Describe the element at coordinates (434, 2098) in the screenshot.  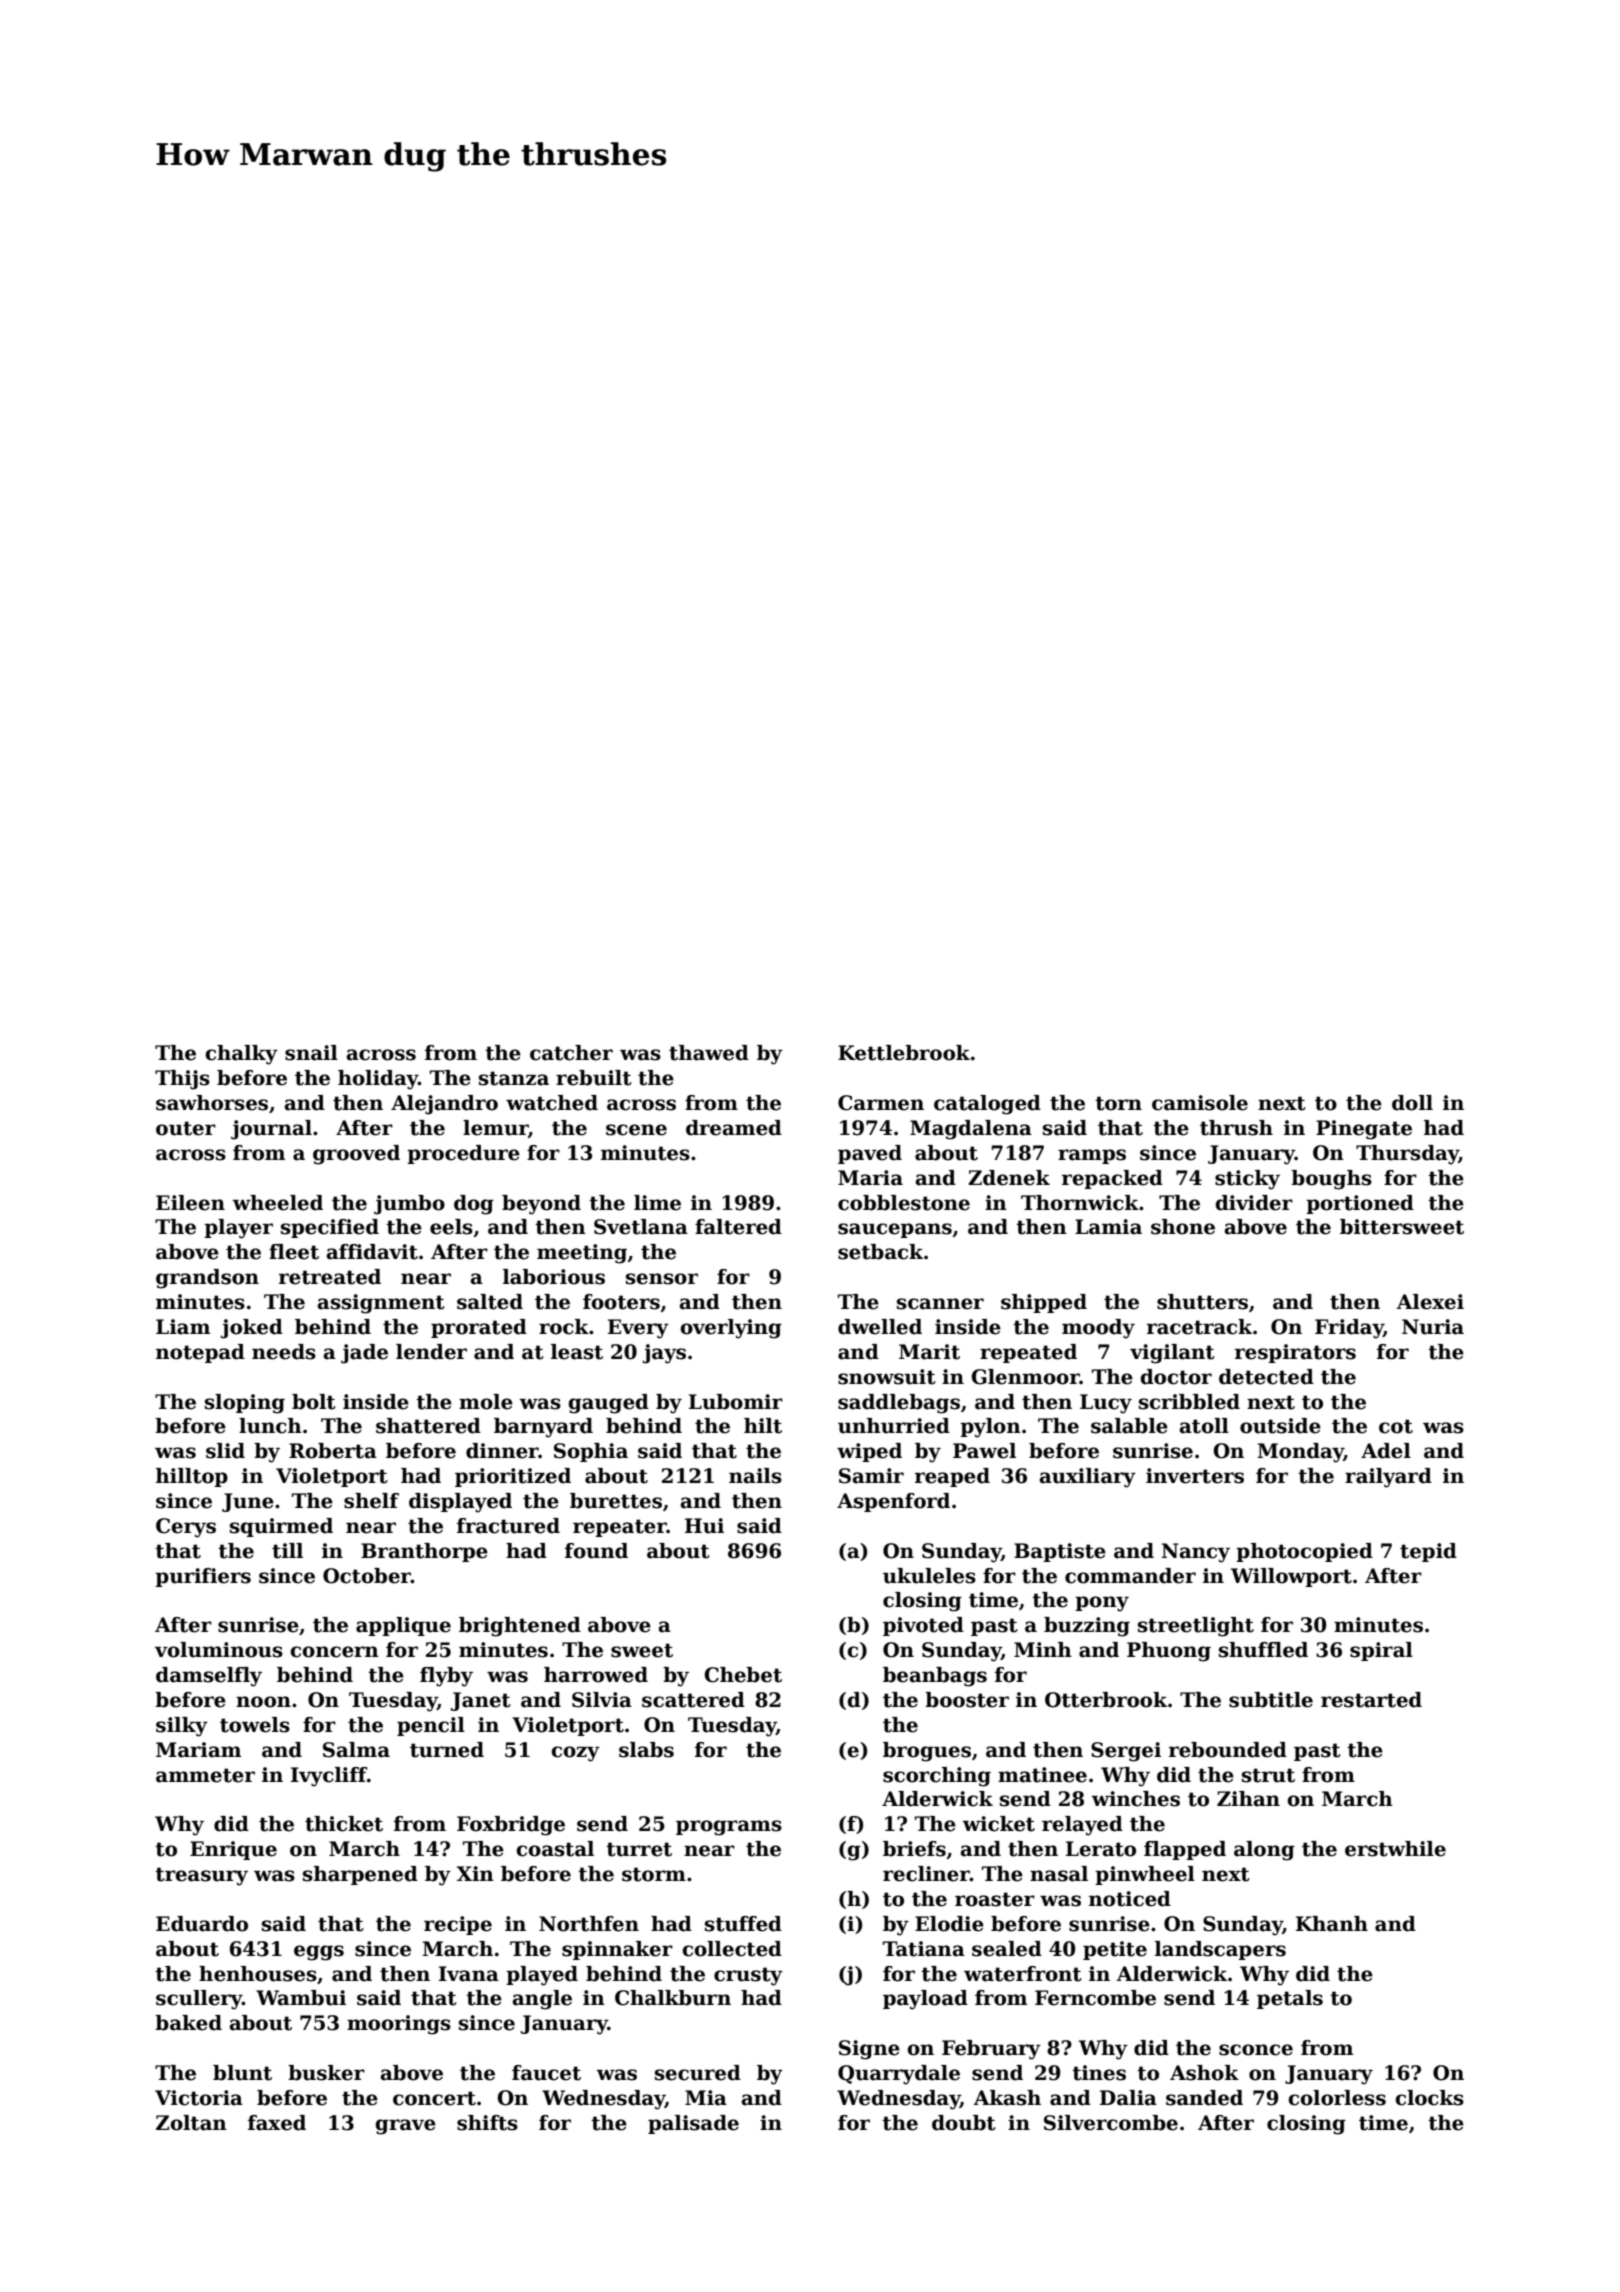
I see `concert` at that location.
